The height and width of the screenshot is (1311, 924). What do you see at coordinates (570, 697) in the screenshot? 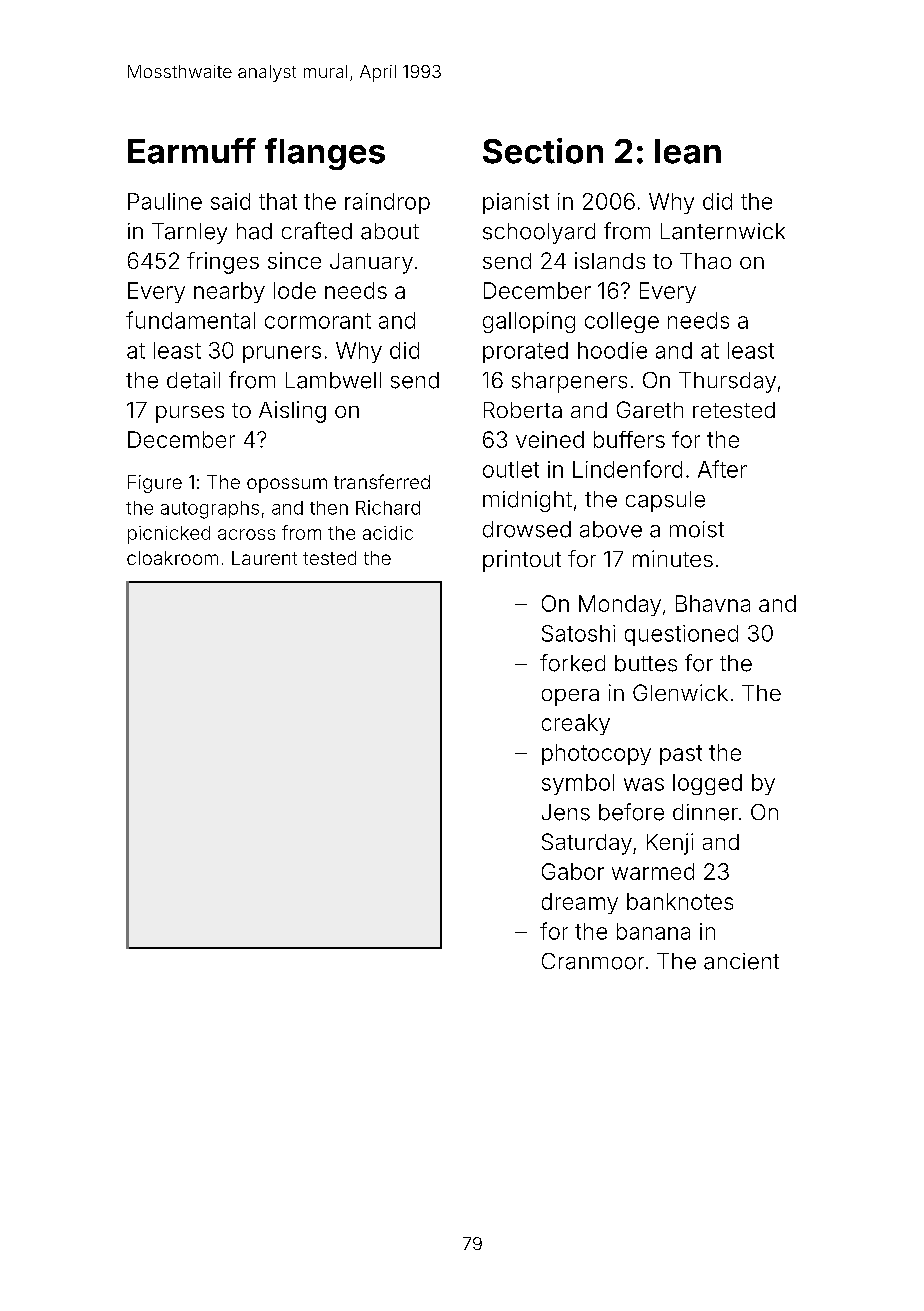
I see `opera` at bounding box center [570, 697].
